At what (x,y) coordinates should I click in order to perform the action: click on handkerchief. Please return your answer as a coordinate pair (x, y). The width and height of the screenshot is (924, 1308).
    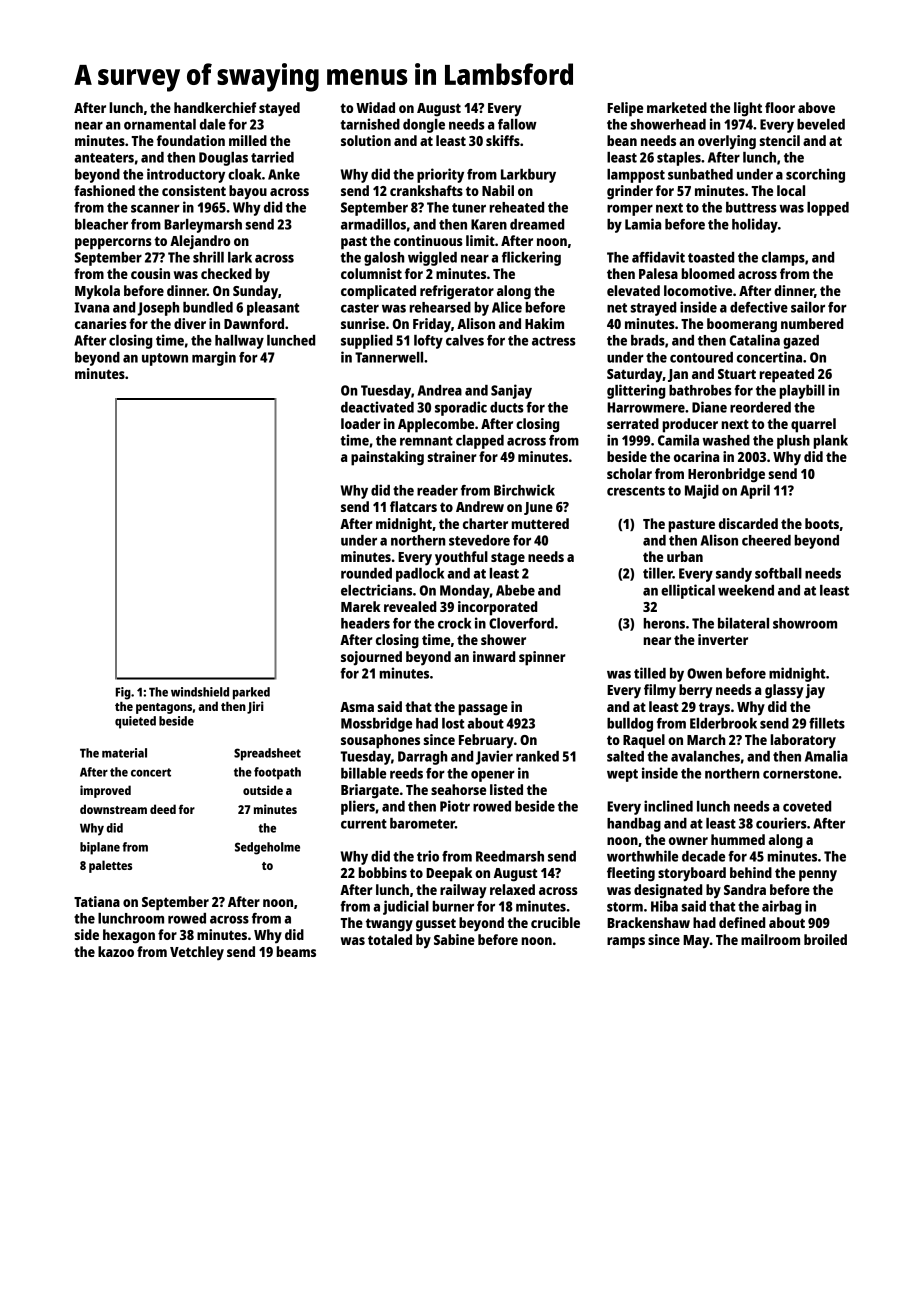
    Looking at the image, I should click on (215, 107).
